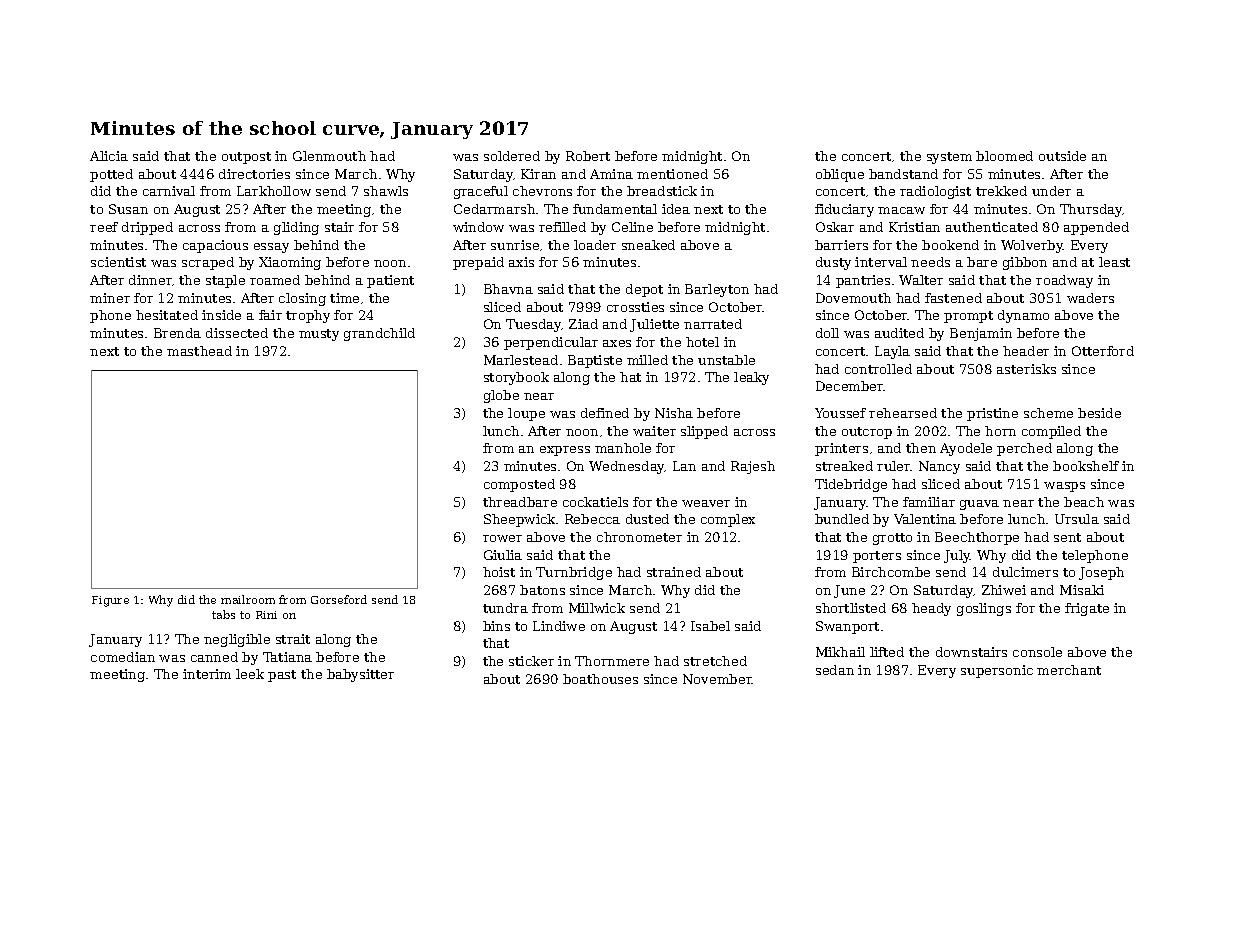  Describe the element at coordinates (519, 485) in the page. I see `composted` at that location.
